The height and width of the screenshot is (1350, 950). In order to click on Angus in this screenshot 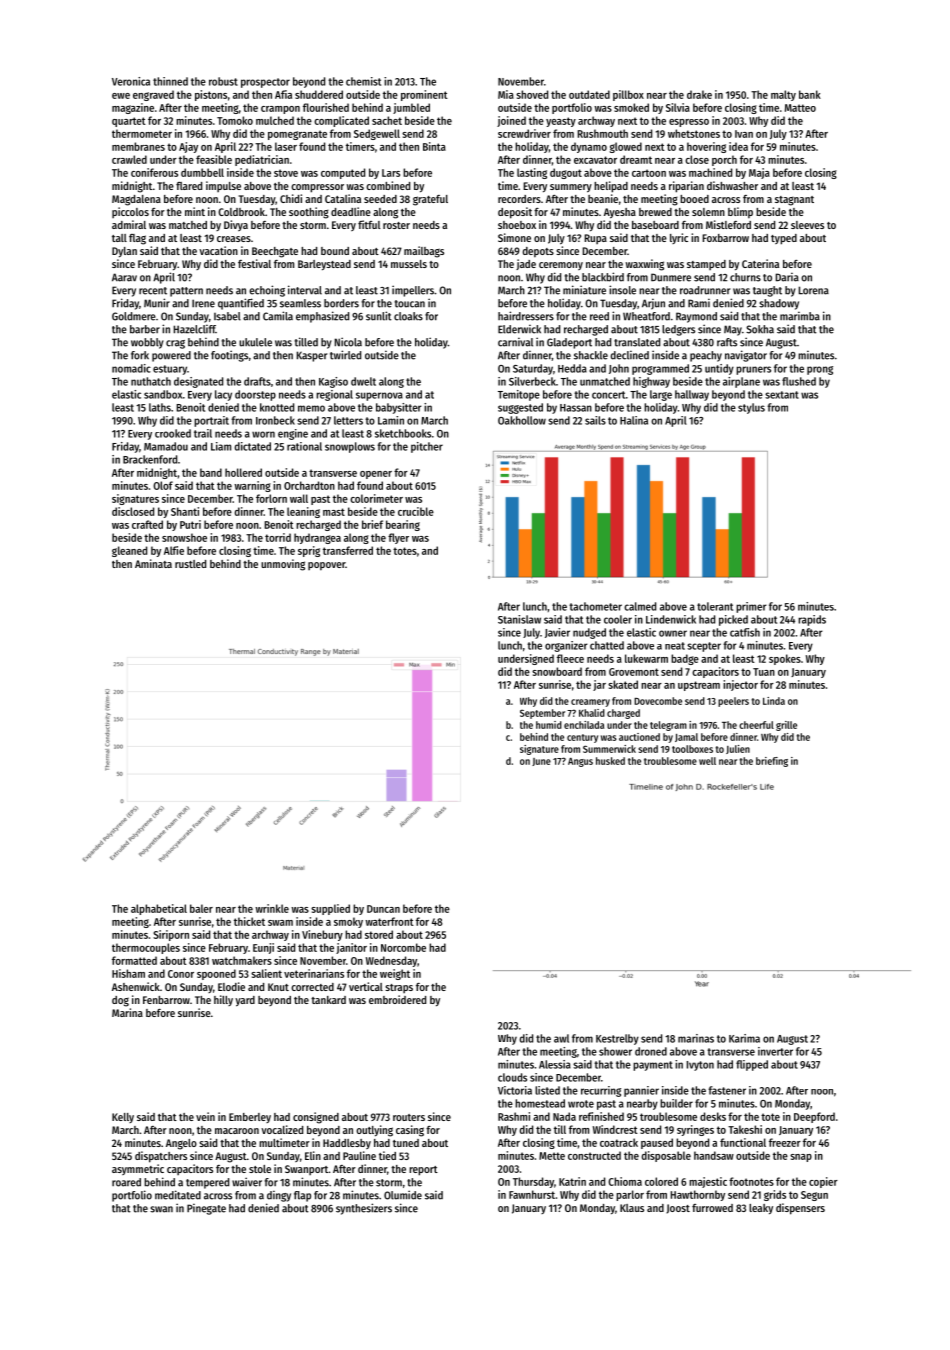, I will do `click(580, 762)`.
